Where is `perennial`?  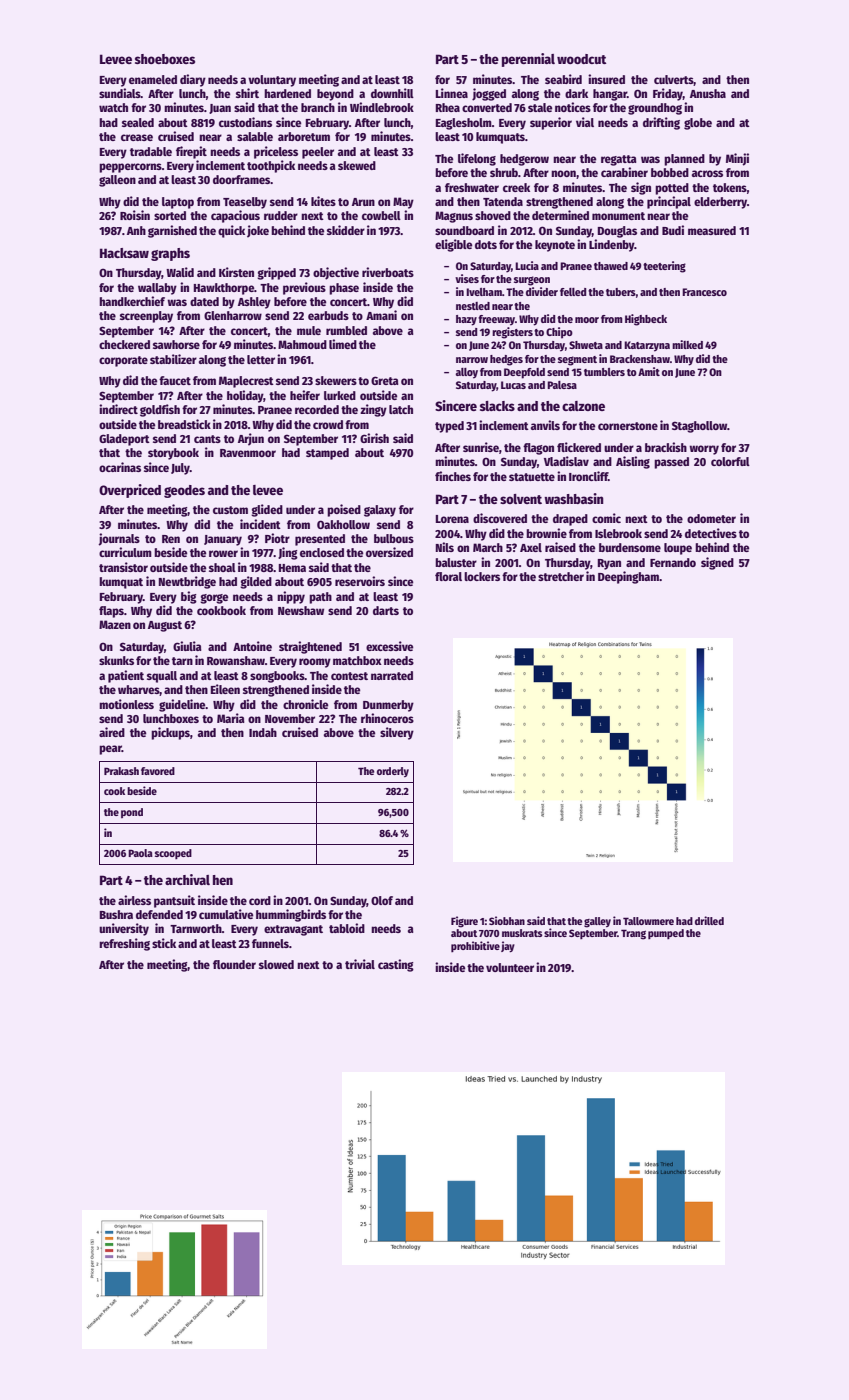
perennial is located at coordinates (528, 60).
